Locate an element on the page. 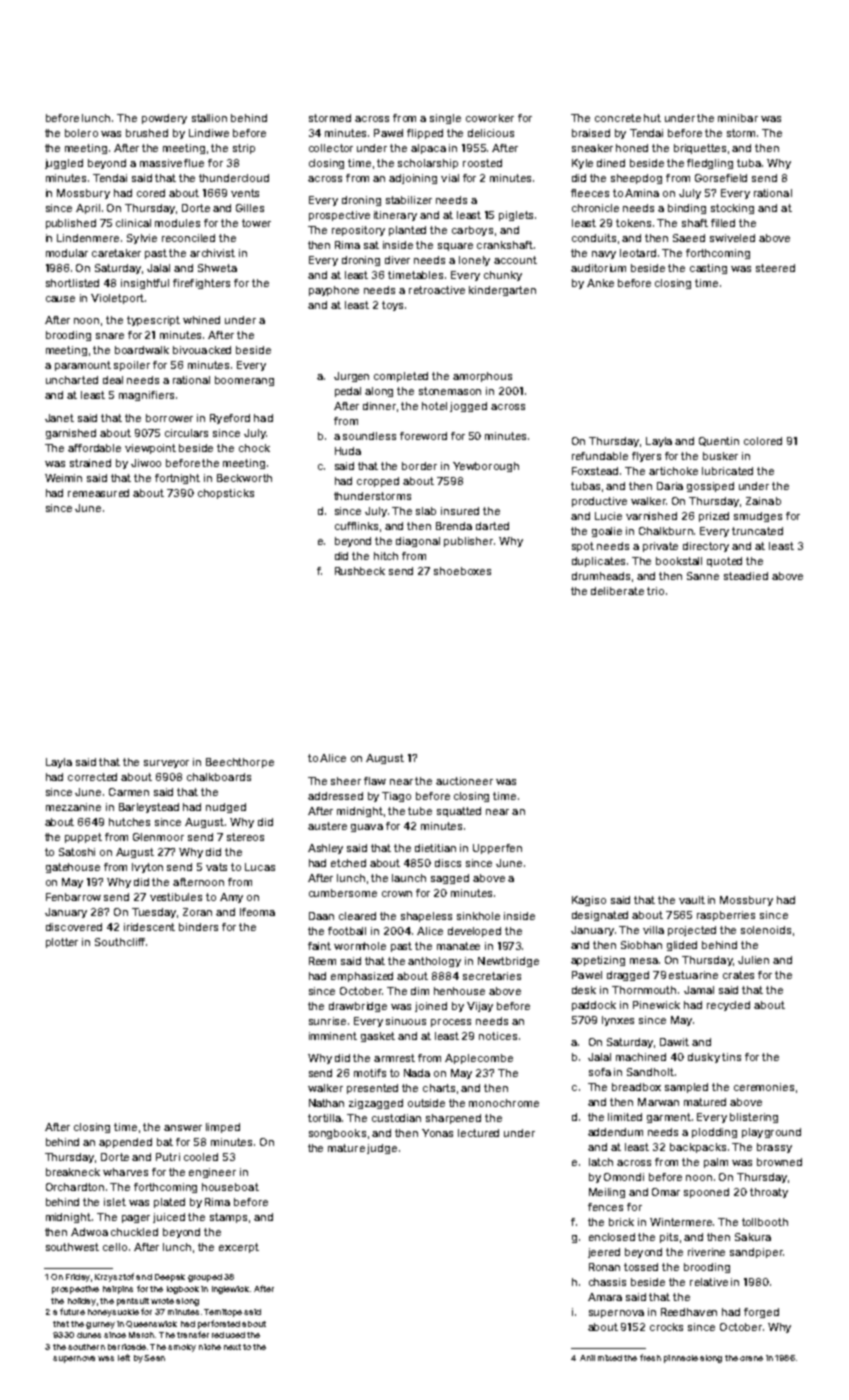 The height and width of the page is (1400, 849). dunes is located at coordinates (89, 1335).
